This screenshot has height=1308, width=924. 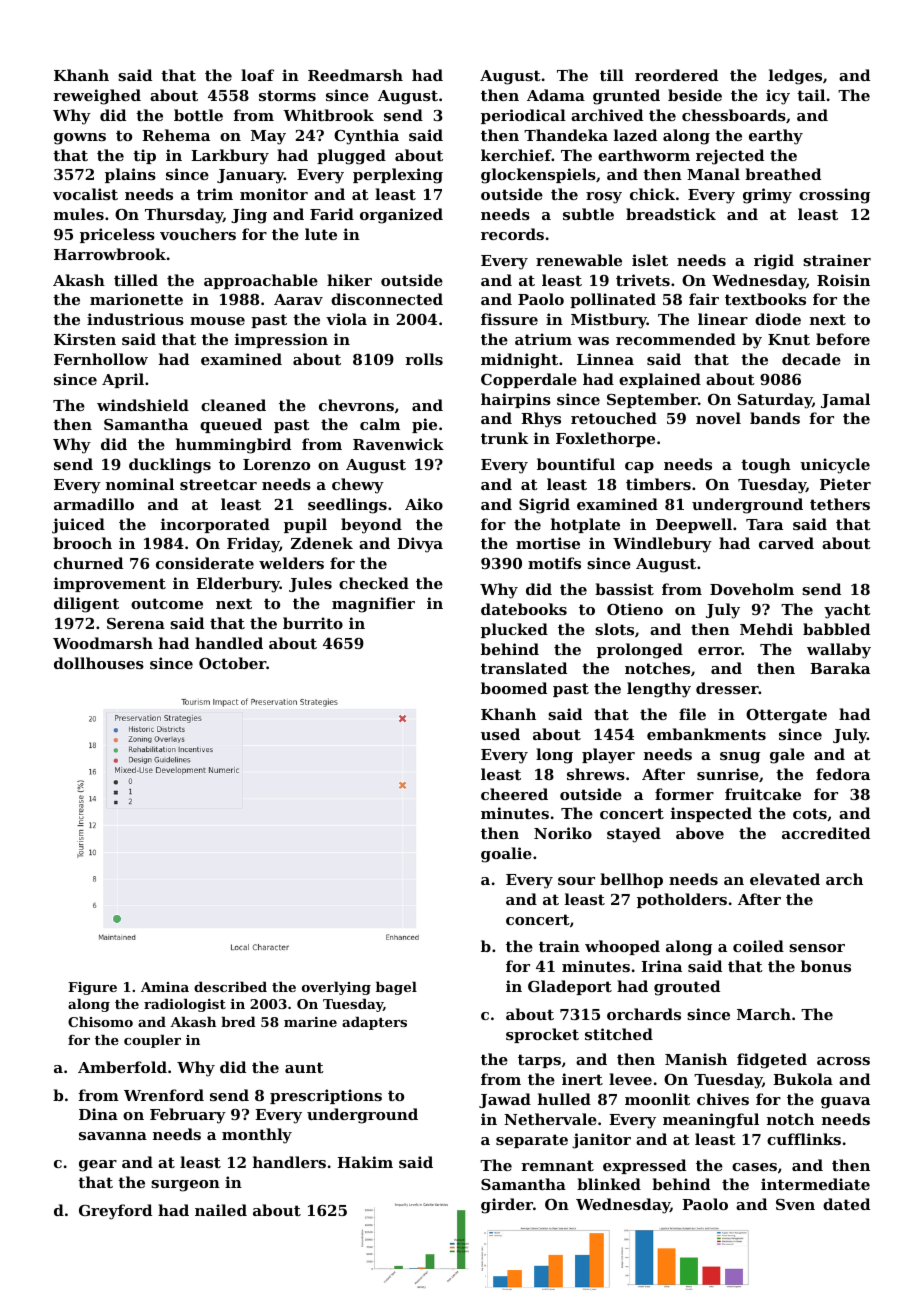 What do you see at coordinates (85, 339) in the screenshot?
I see `Kirsten` at bounding box center [85, 339].
